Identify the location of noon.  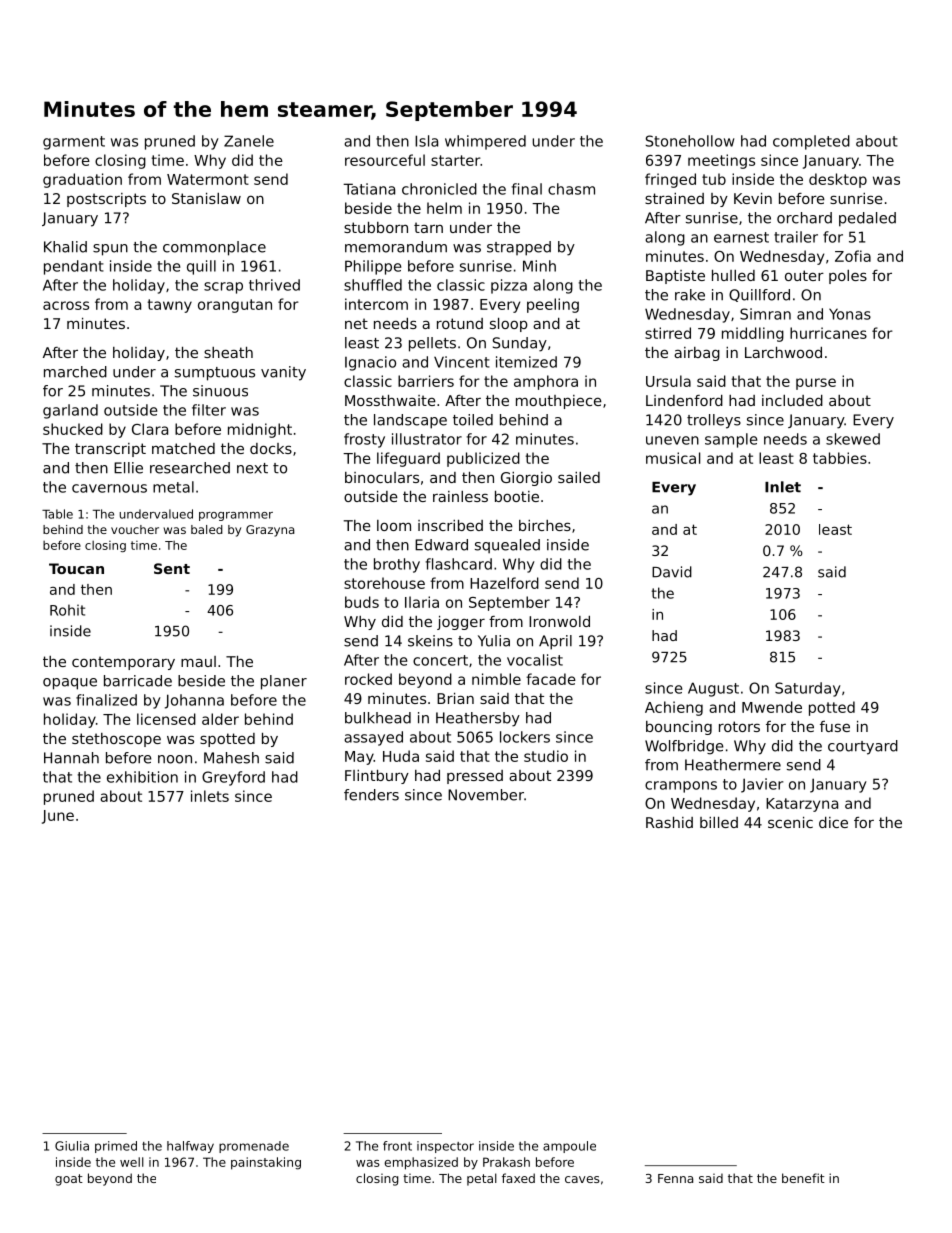
(175, 759).
